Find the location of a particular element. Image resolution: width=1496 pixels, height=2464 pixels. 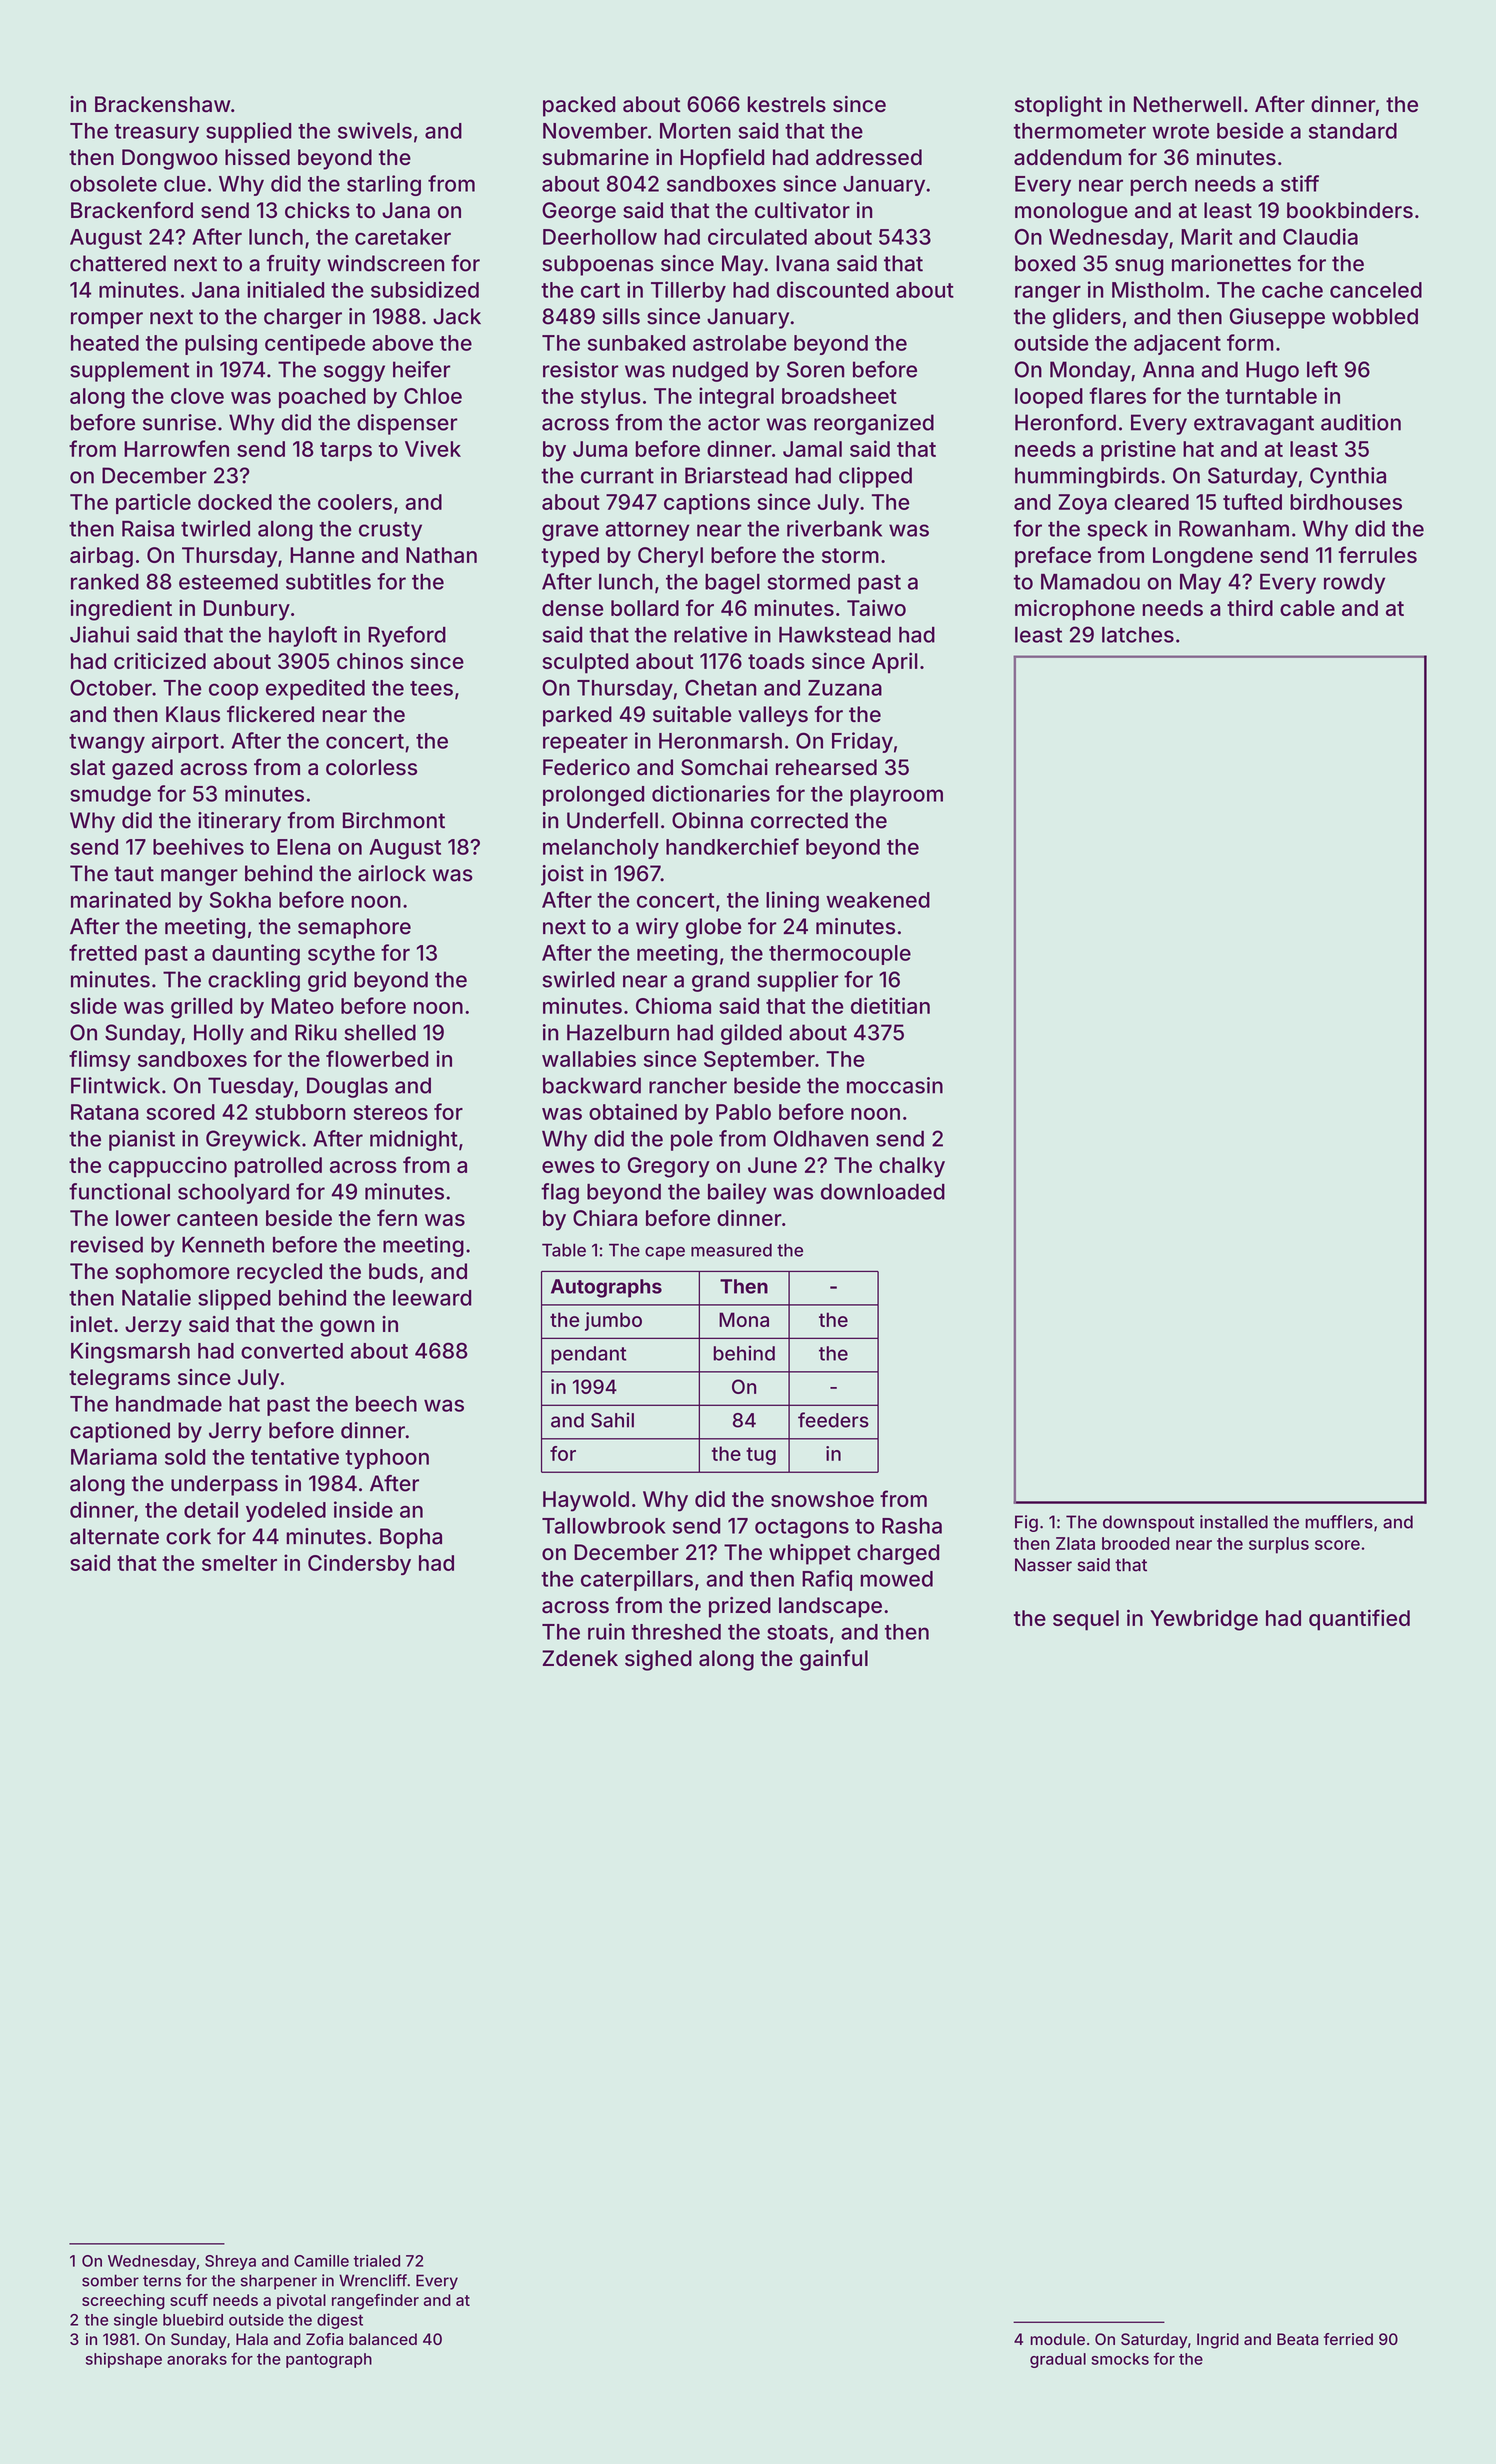

module is located at coordinates (1057, 2339).
